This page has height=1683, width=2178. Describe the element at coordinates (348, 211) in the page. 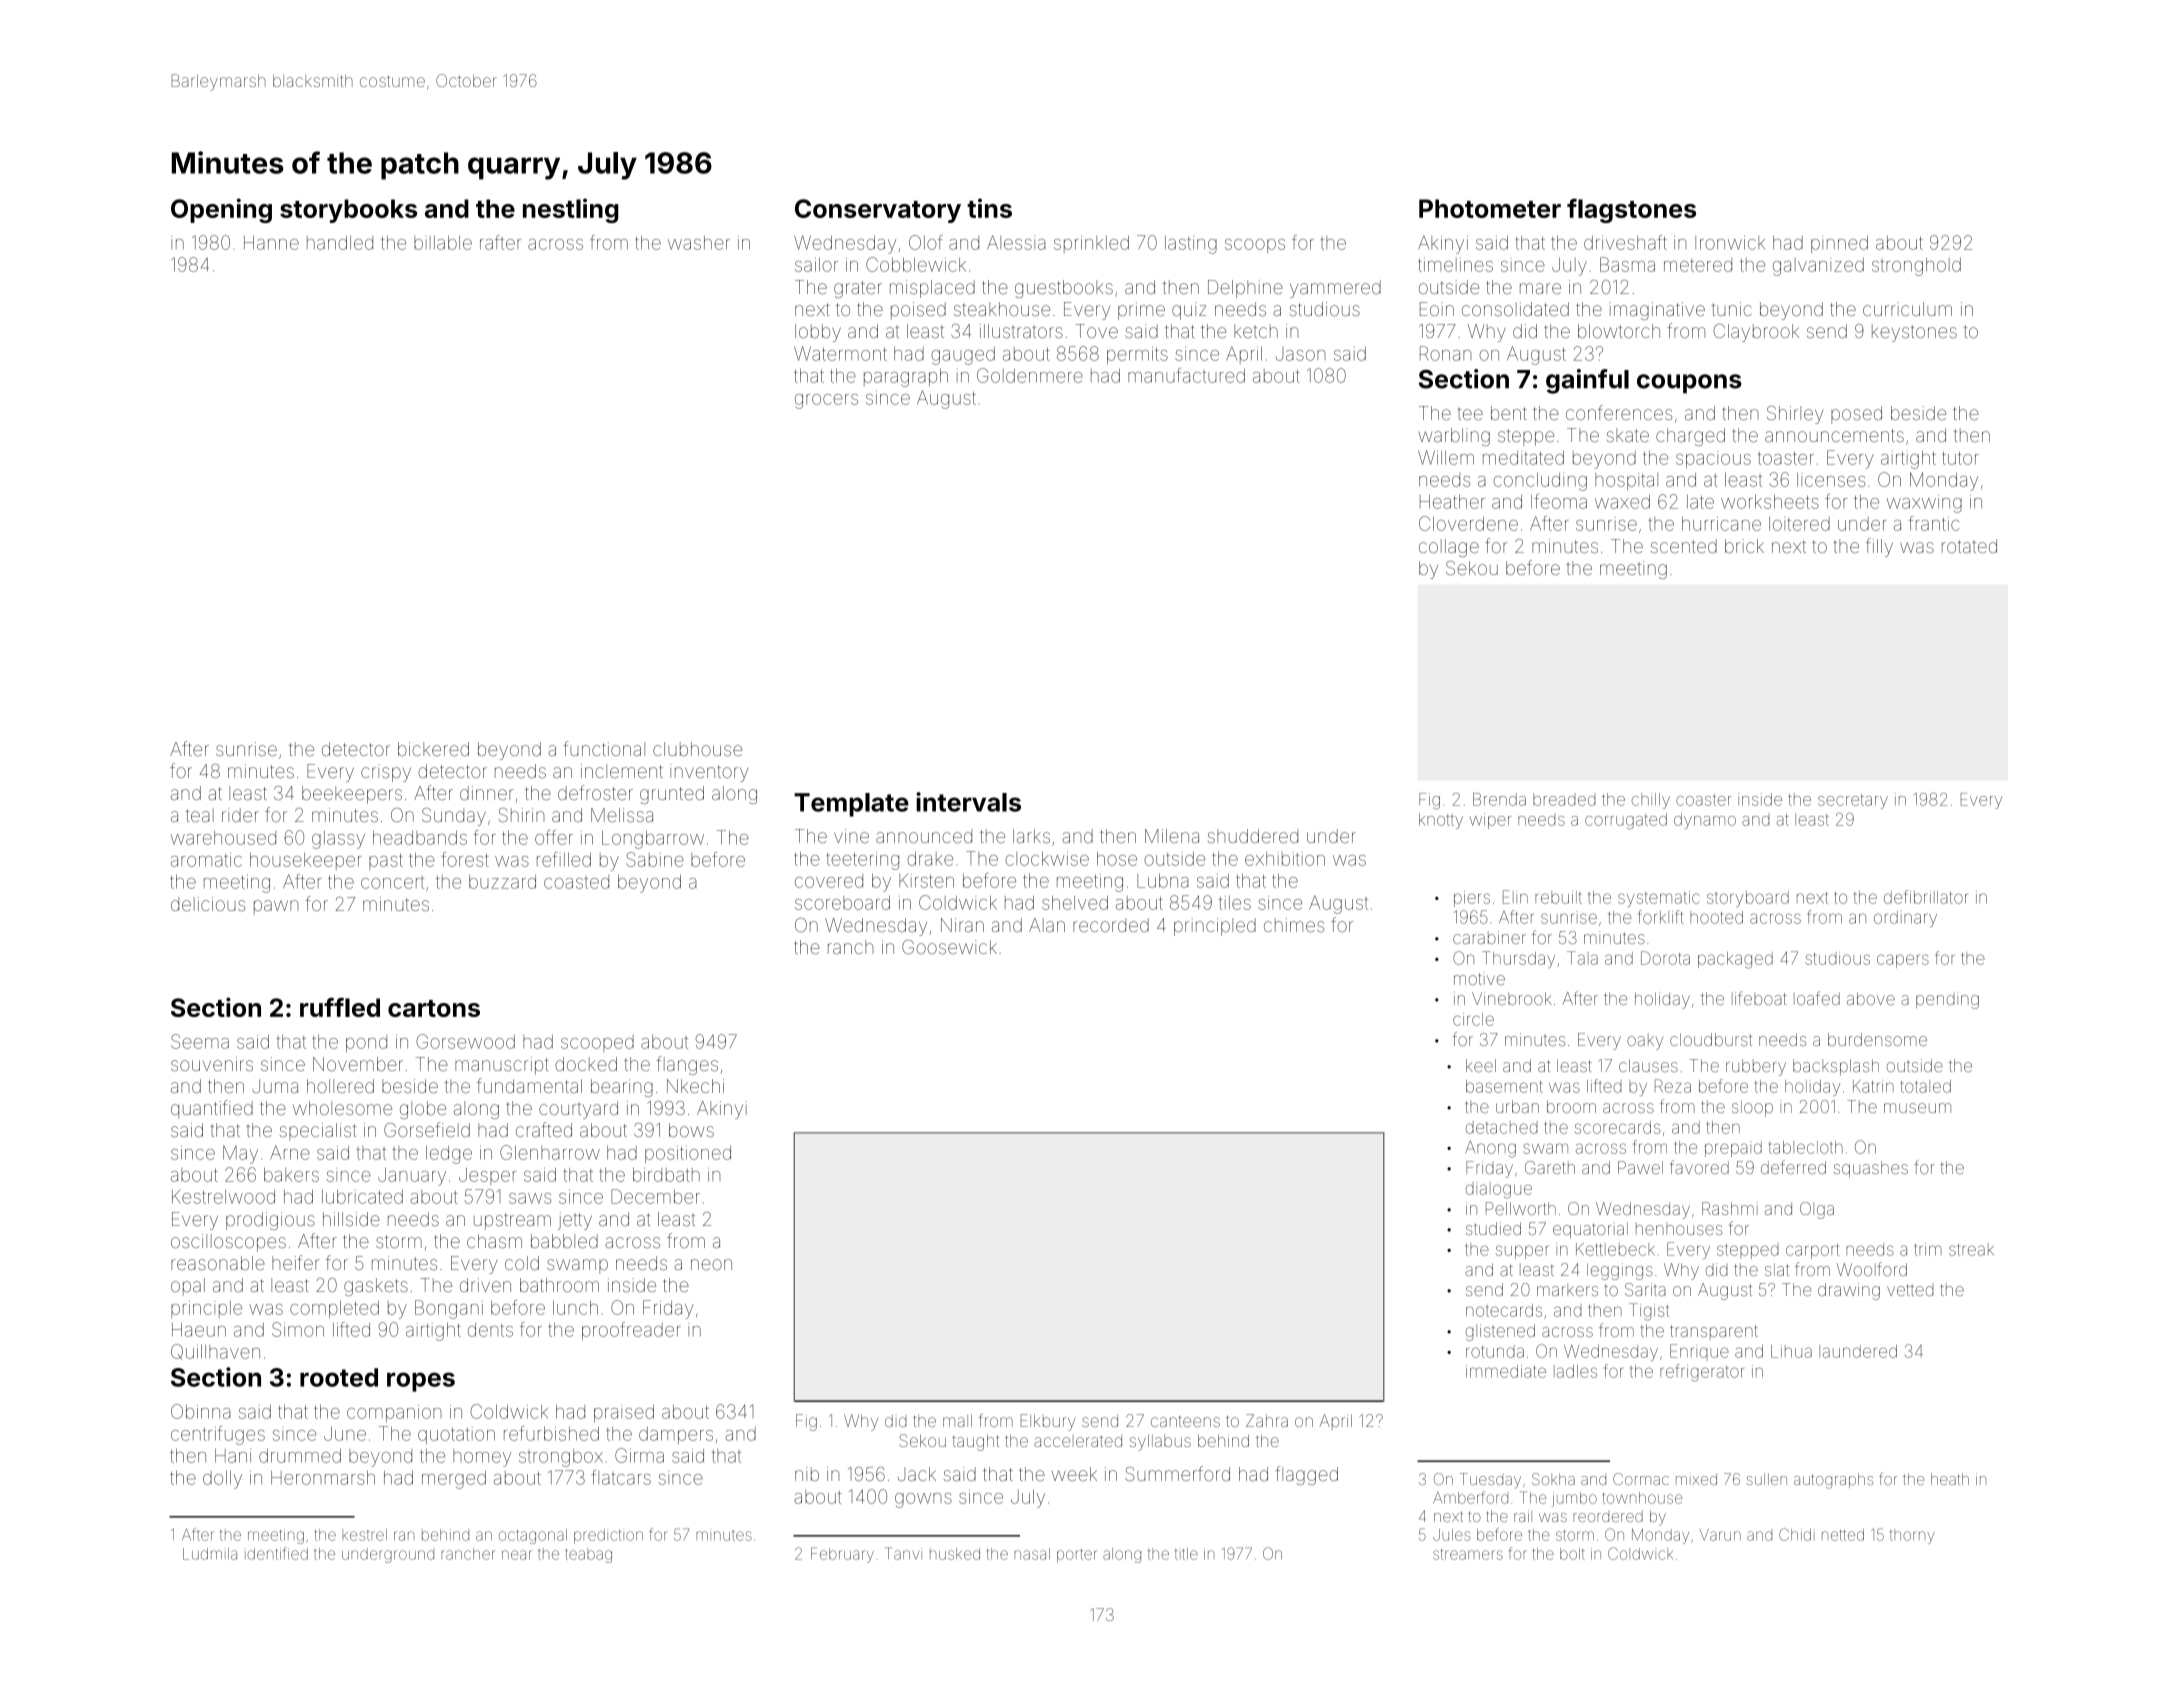

I see `storybooks` at that location.
